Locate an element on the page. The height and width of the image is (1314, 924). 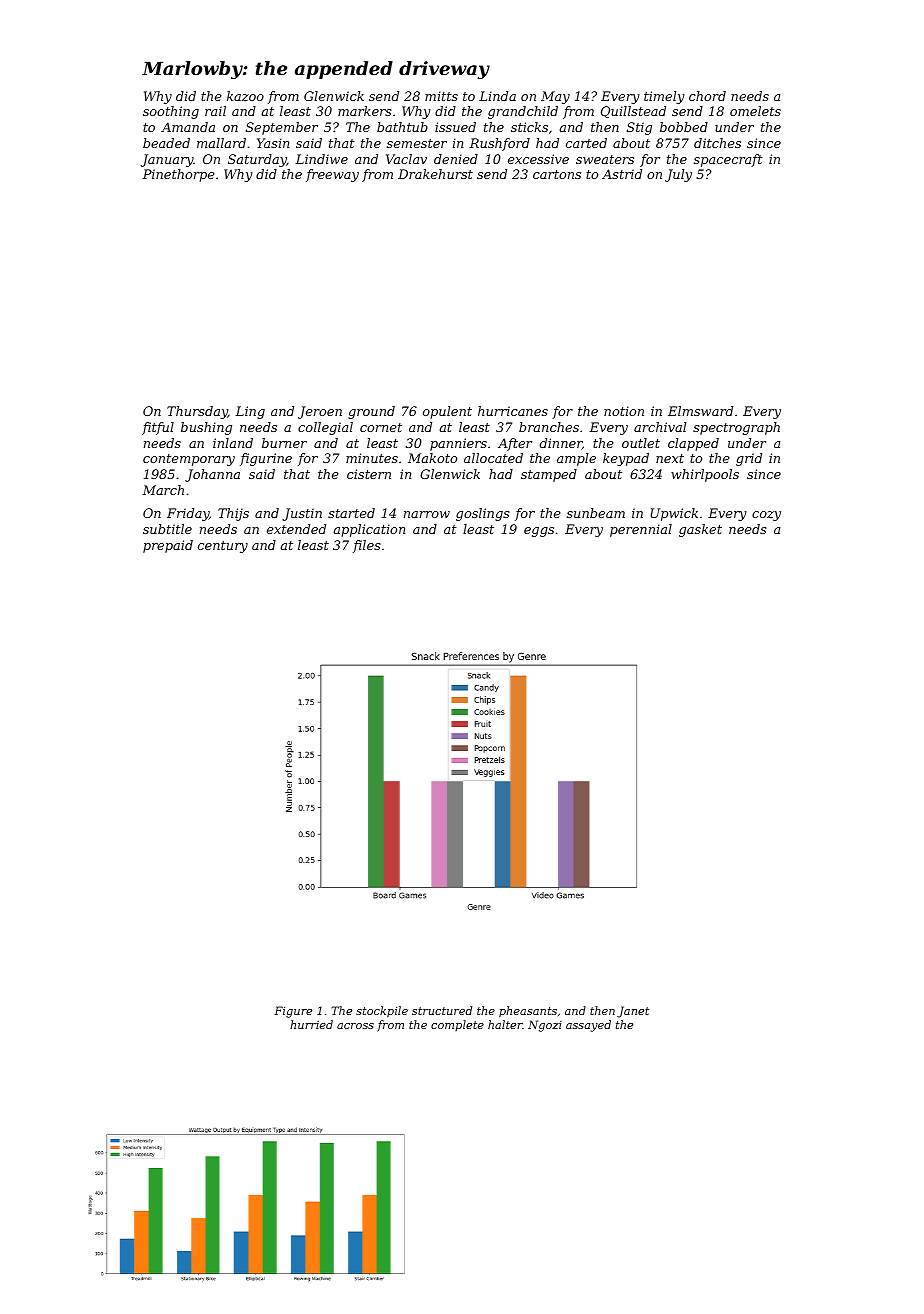
omelets is located at coordinates (755, 111).
